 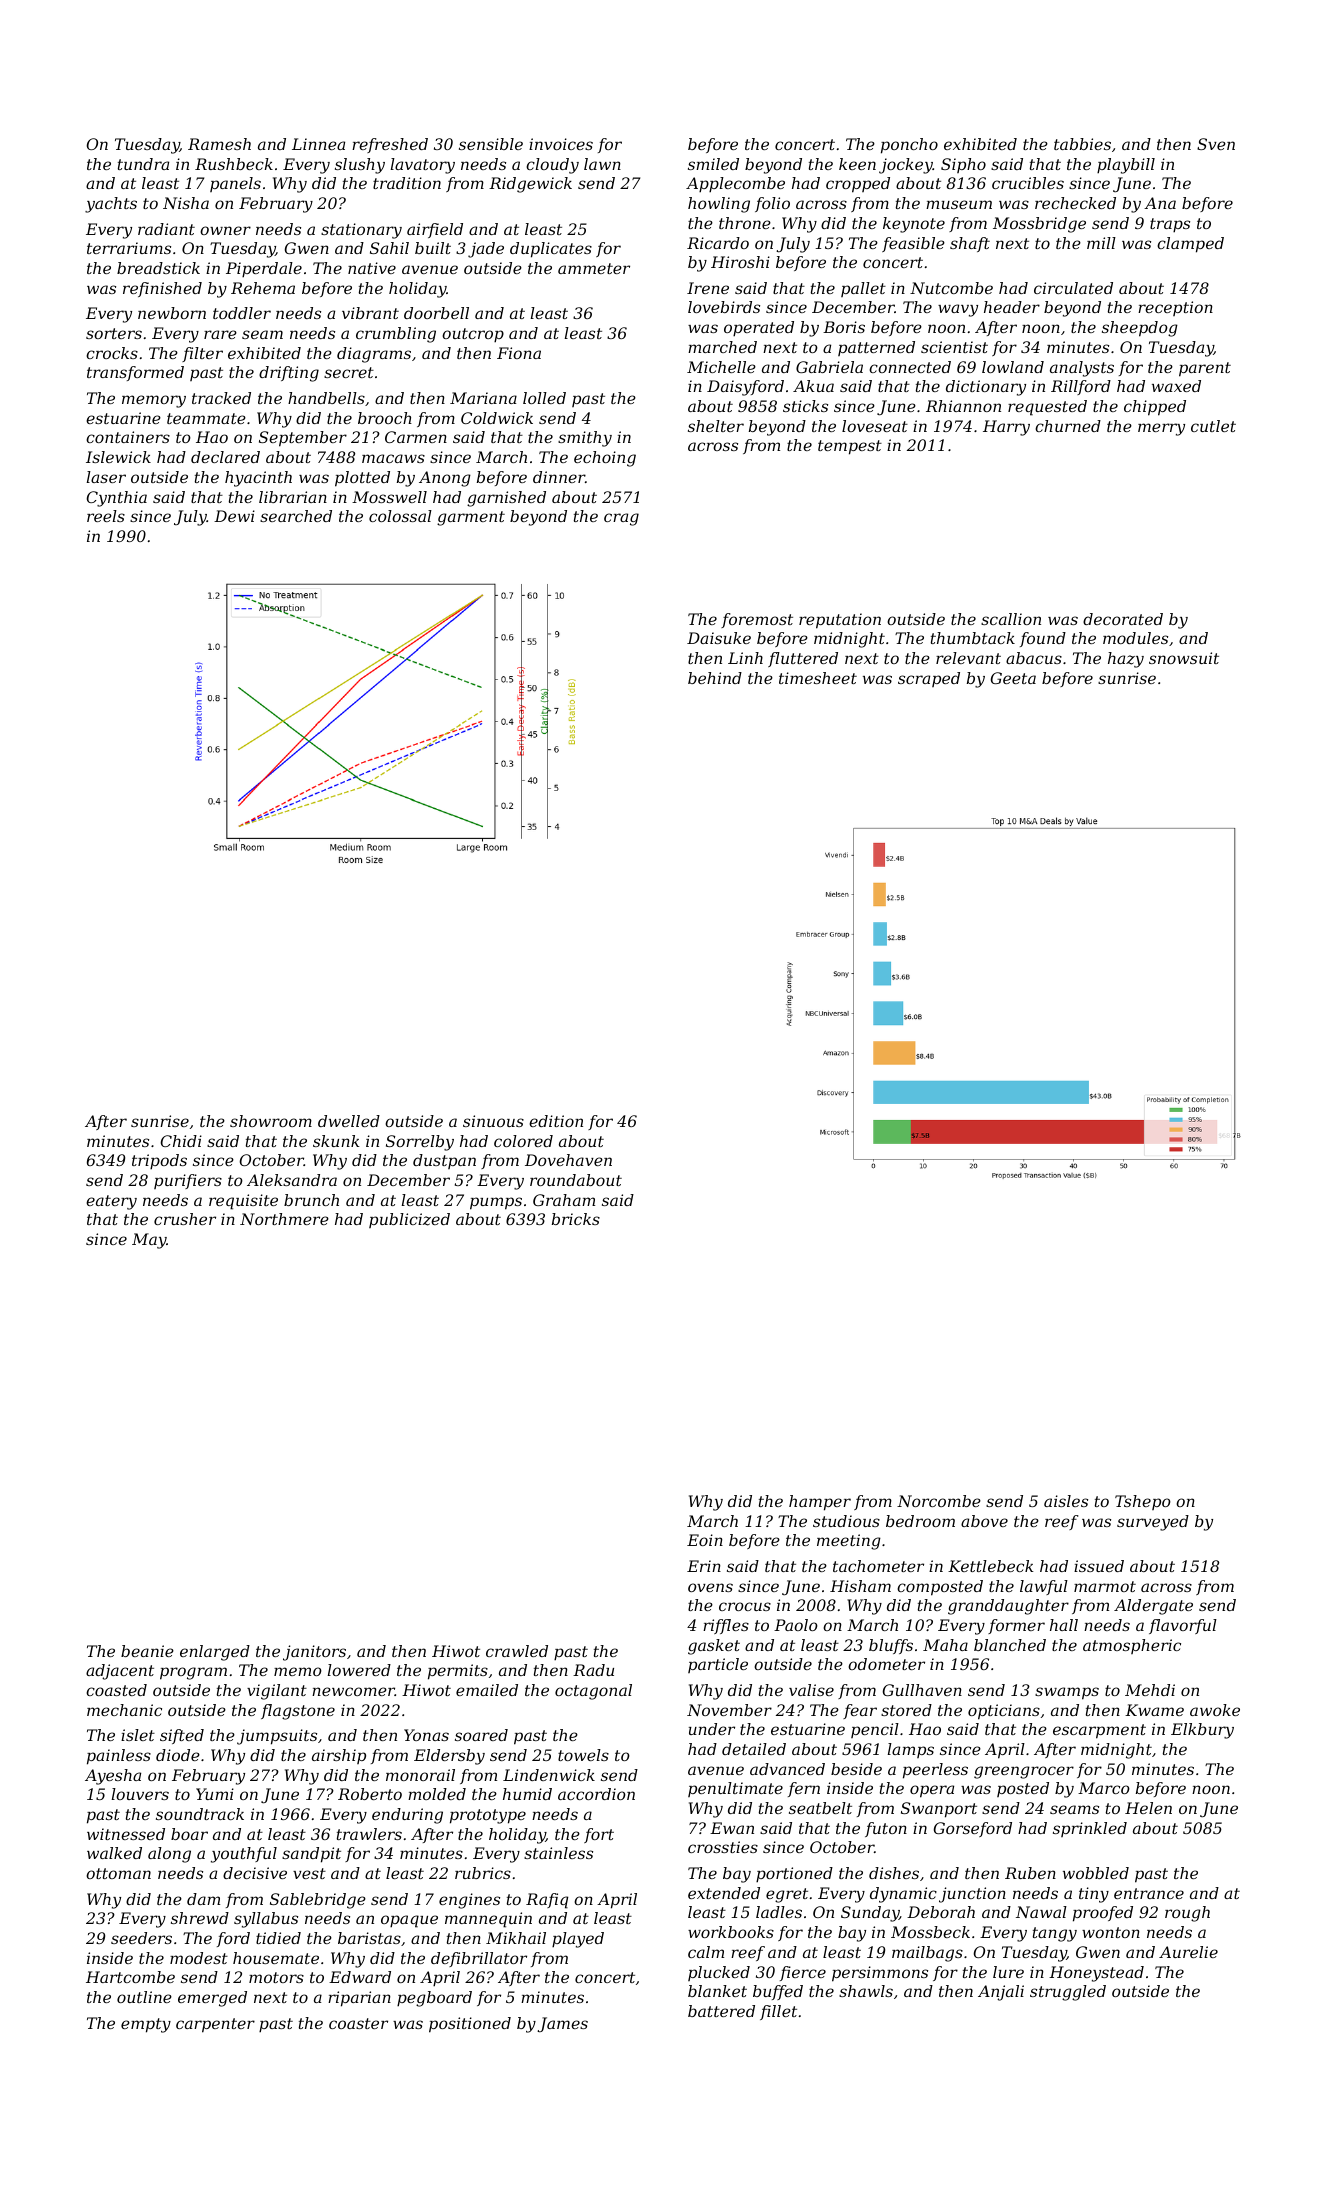 What do you see at coordinates (621, 519) in the document?
I see `crag` at bounding box center [621, 519].
